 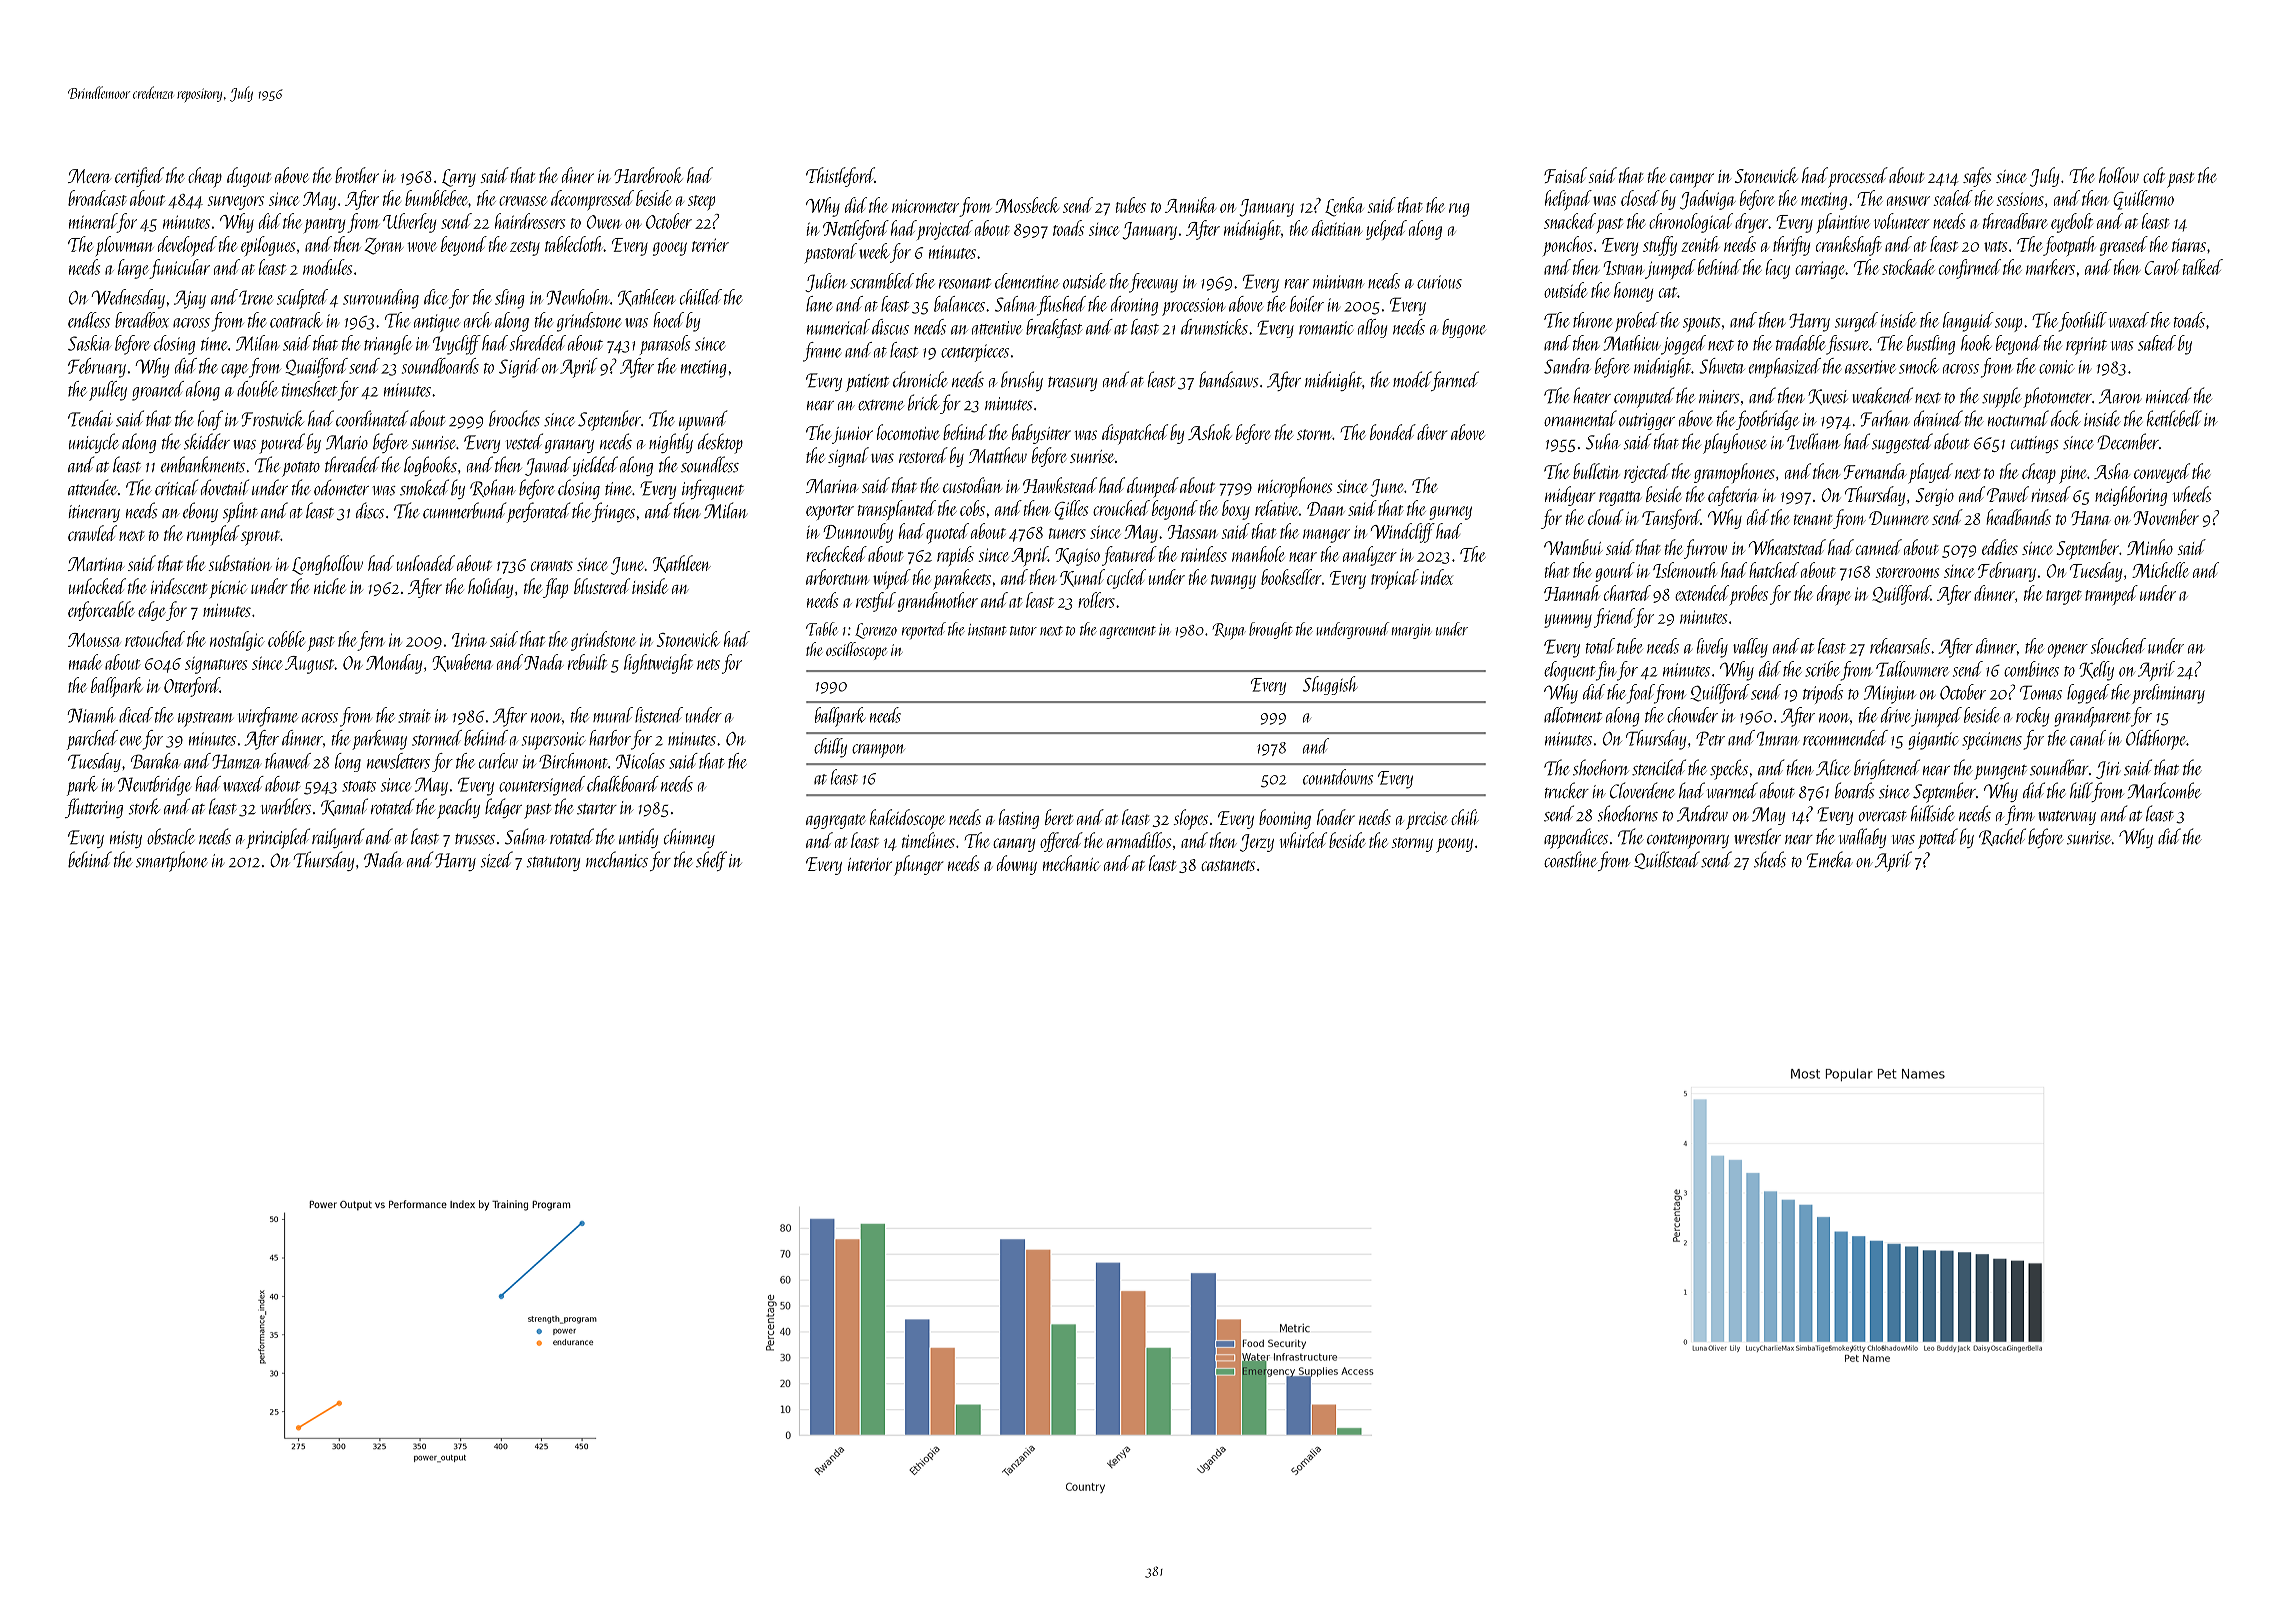 I want to click on Niamh, so click(x=91, y=715).
